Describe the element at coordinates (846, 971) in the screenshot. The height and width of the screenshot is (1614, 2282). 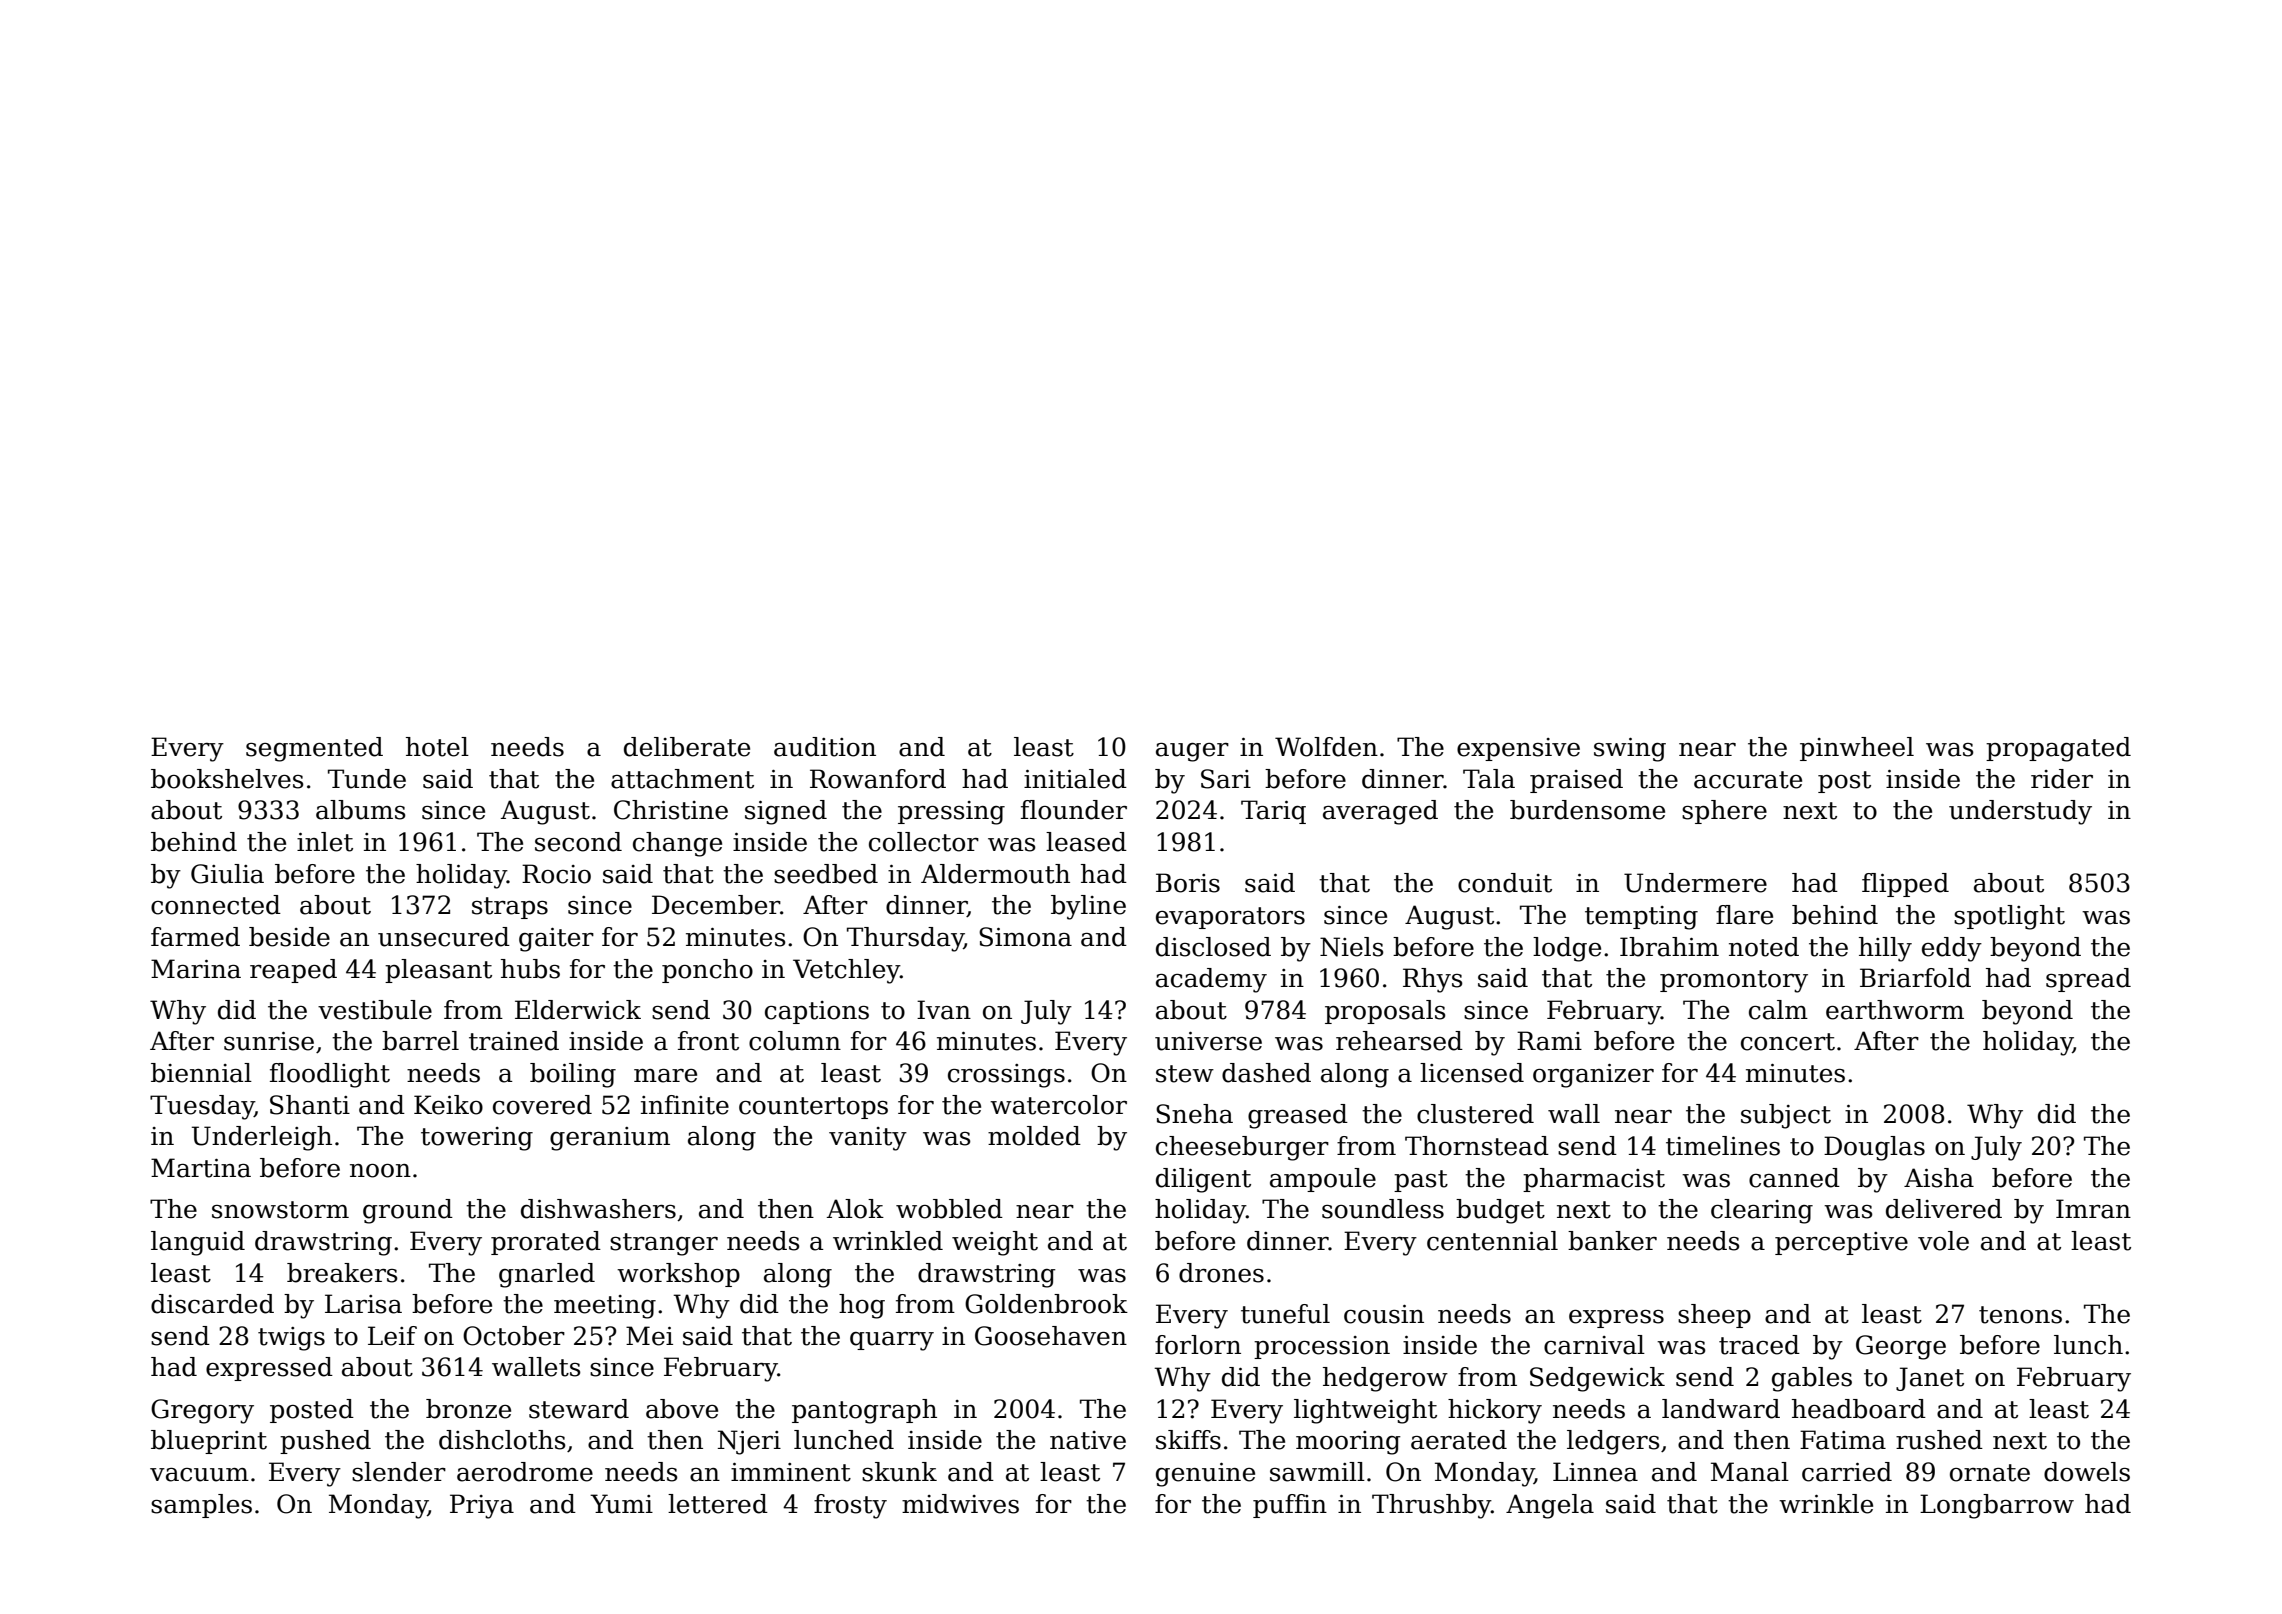
I see `Vetchley` at that location.
